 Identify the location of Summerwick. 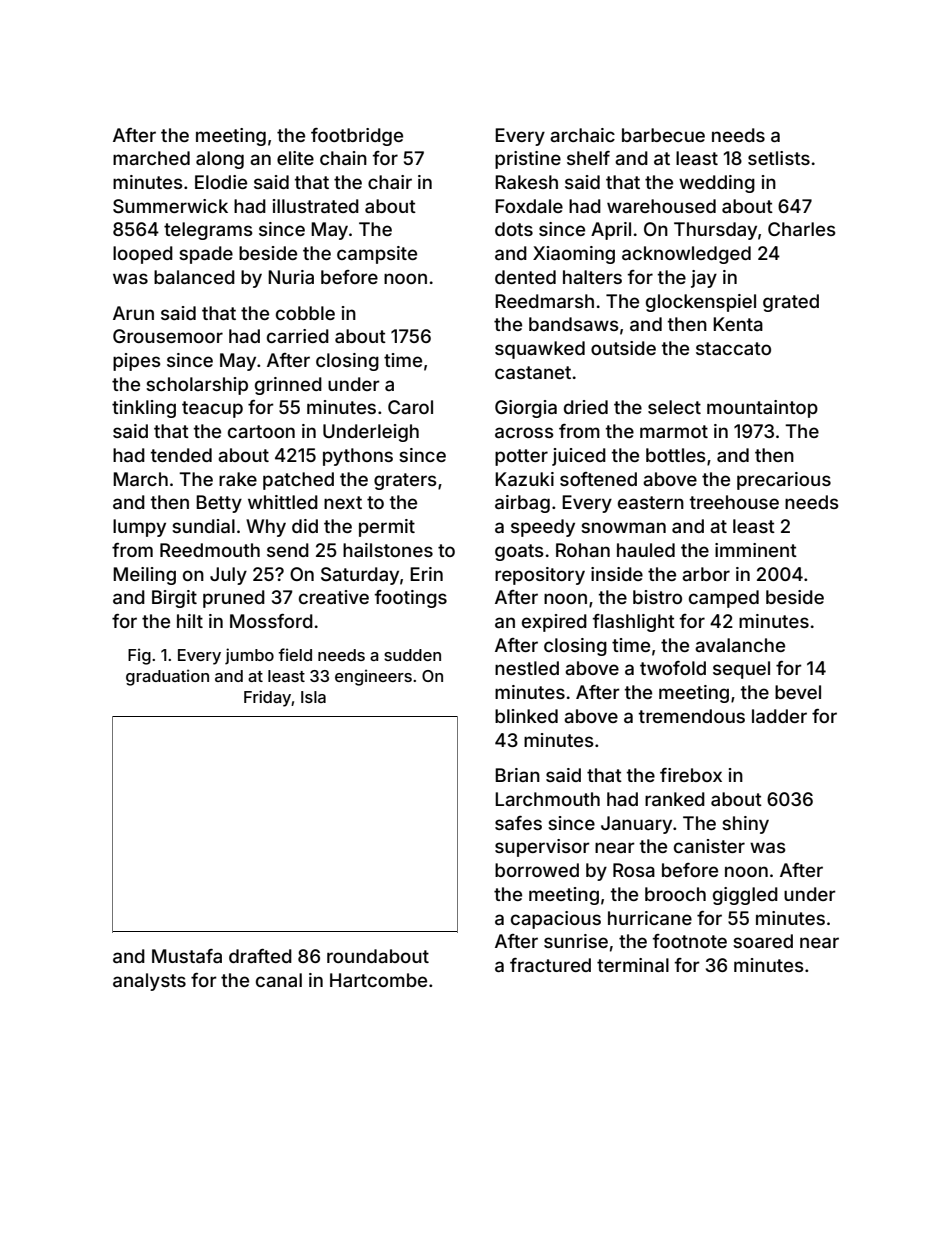
(170, 206).
